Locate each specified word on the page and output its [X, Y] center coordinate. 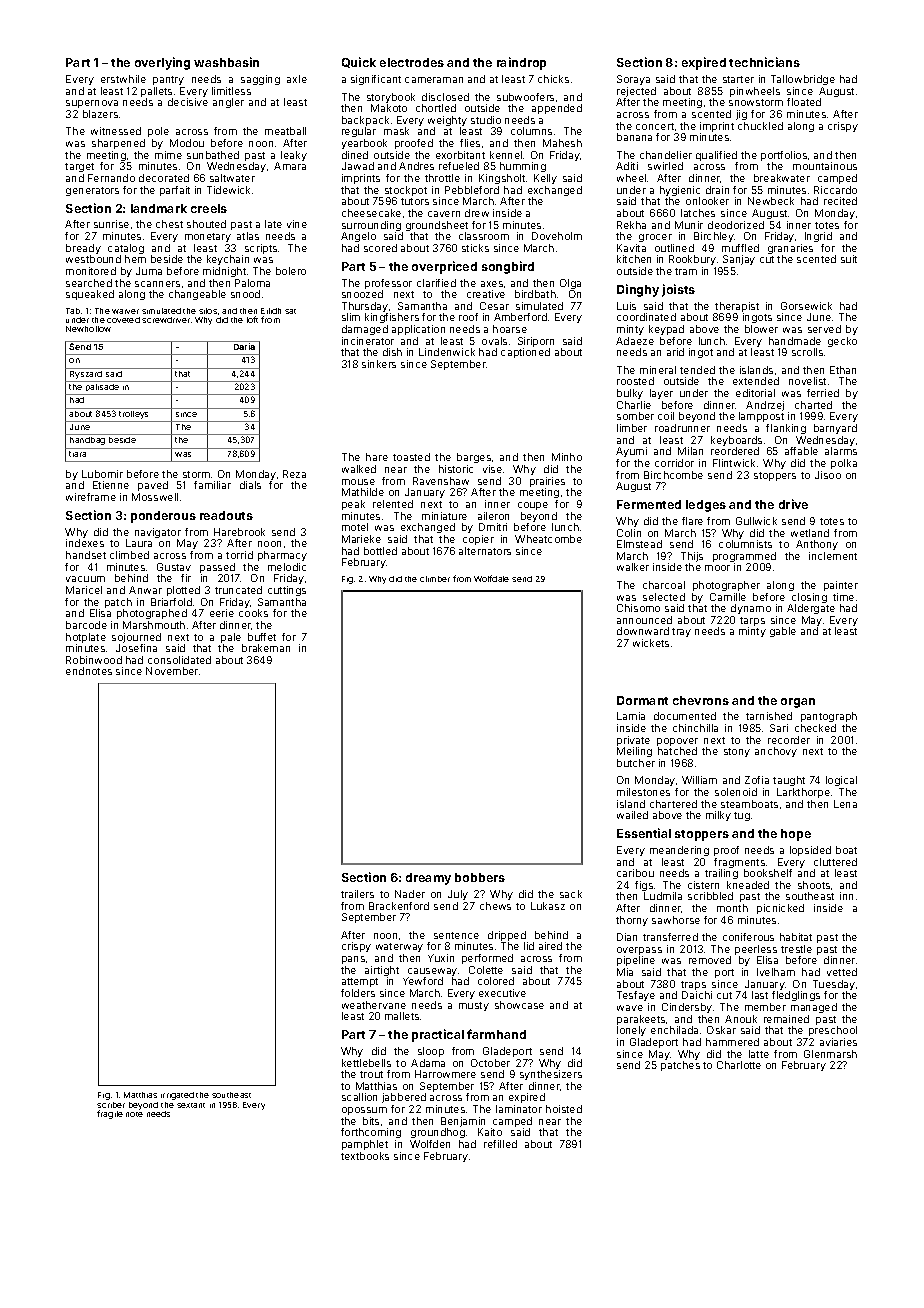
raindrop [521, 63]
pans [353, 960]
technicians [764, 62]
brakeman [266, 648]
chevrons [701, 700]
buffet [262, 637]
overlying [162, 63]
